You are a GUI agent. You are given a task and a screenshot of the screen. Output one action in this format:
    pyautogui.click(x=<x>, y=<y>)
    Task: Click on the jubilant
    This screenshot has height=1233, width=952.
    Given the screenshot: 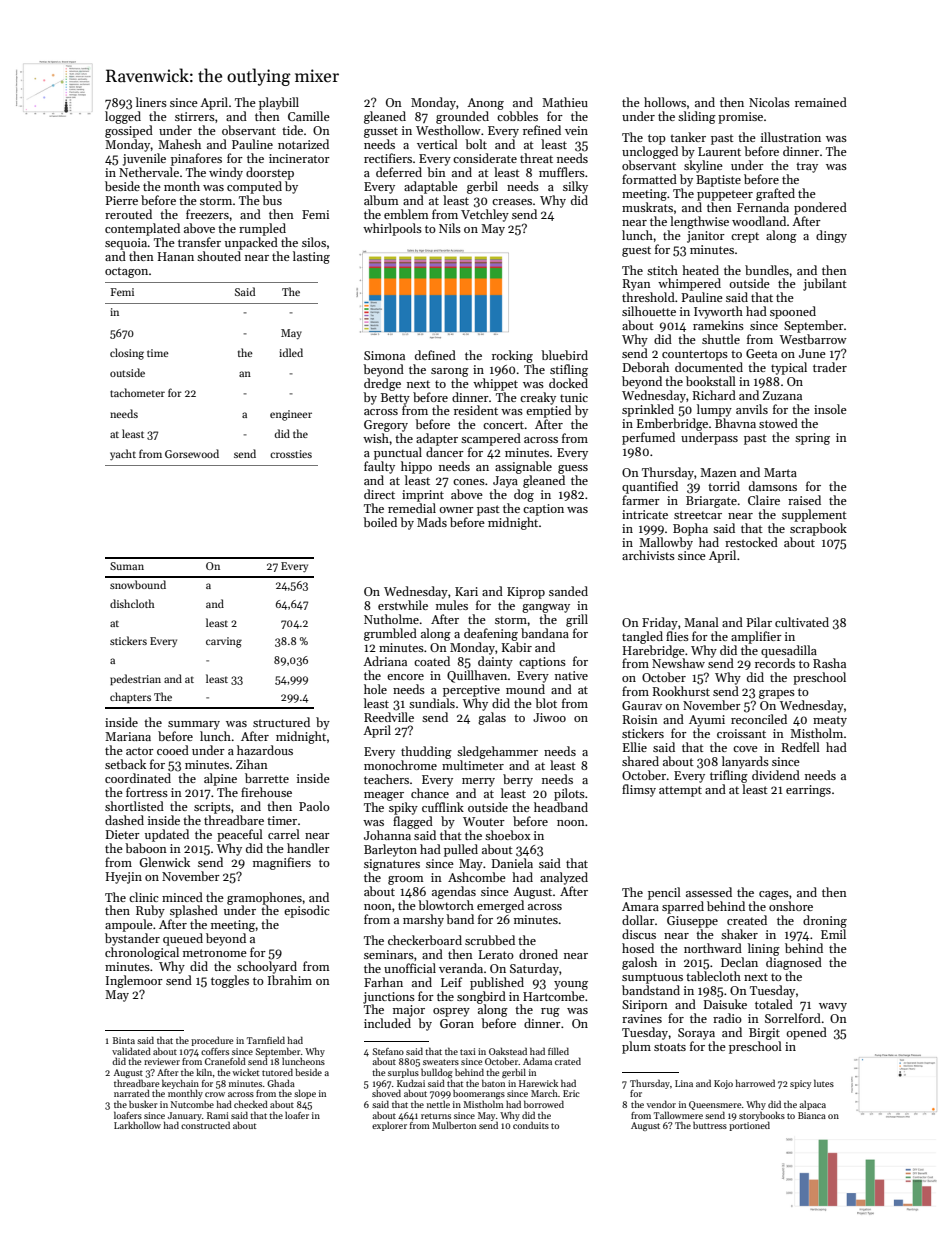 What is the action you would take?
    pyautogui.click(x=825, y=284)
